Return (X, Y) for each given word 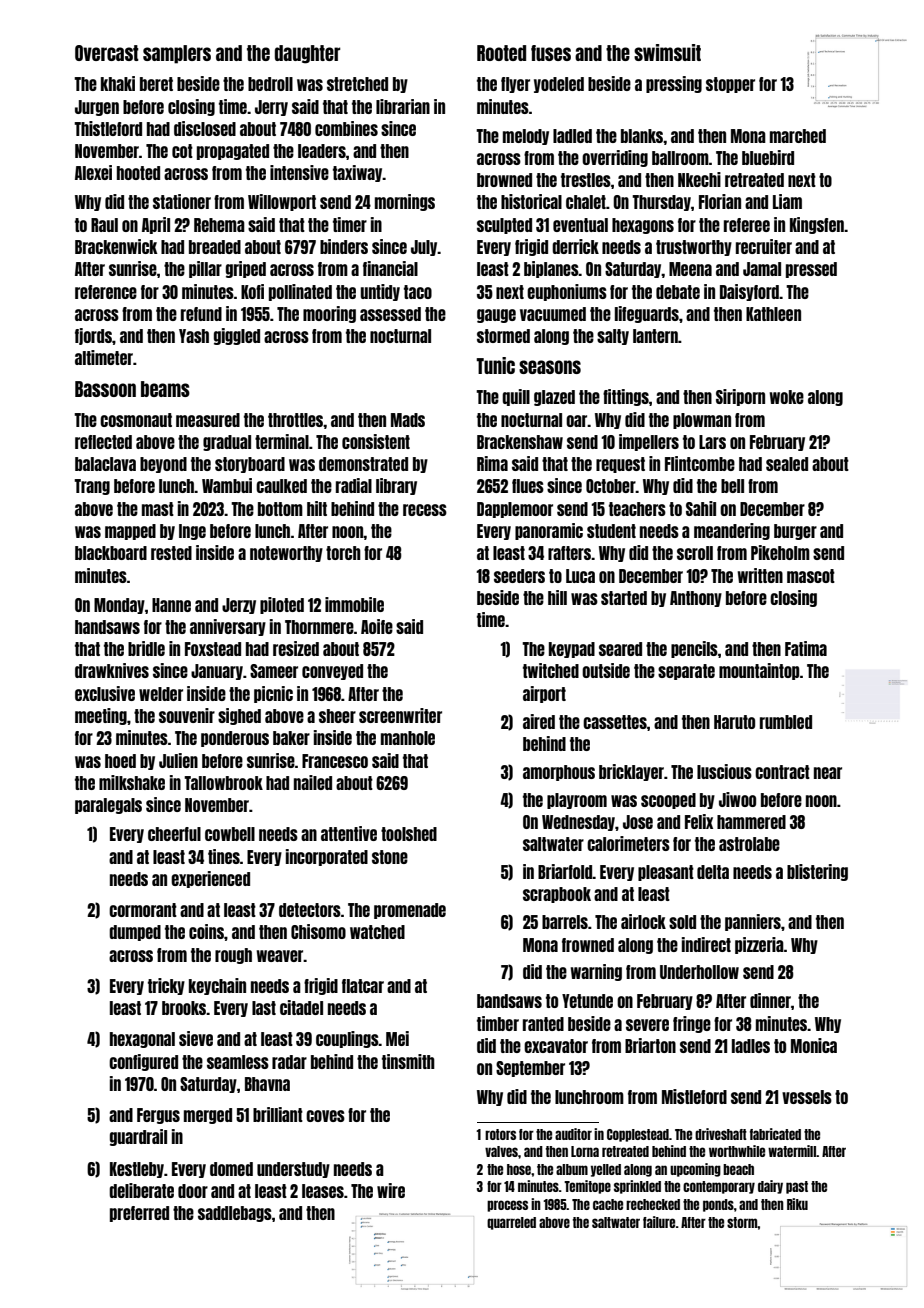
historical (531, 201)
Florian (720, 201)
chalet (586, 202)
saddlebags (235, 1214)
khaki (118, 83)
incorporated (327, 857)
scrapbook (557, 895)
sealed (787, 464)
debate (678, 292)
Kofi (252, 291)
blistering (817, 872)
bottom (280, 509)
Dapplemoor (515, 510)
